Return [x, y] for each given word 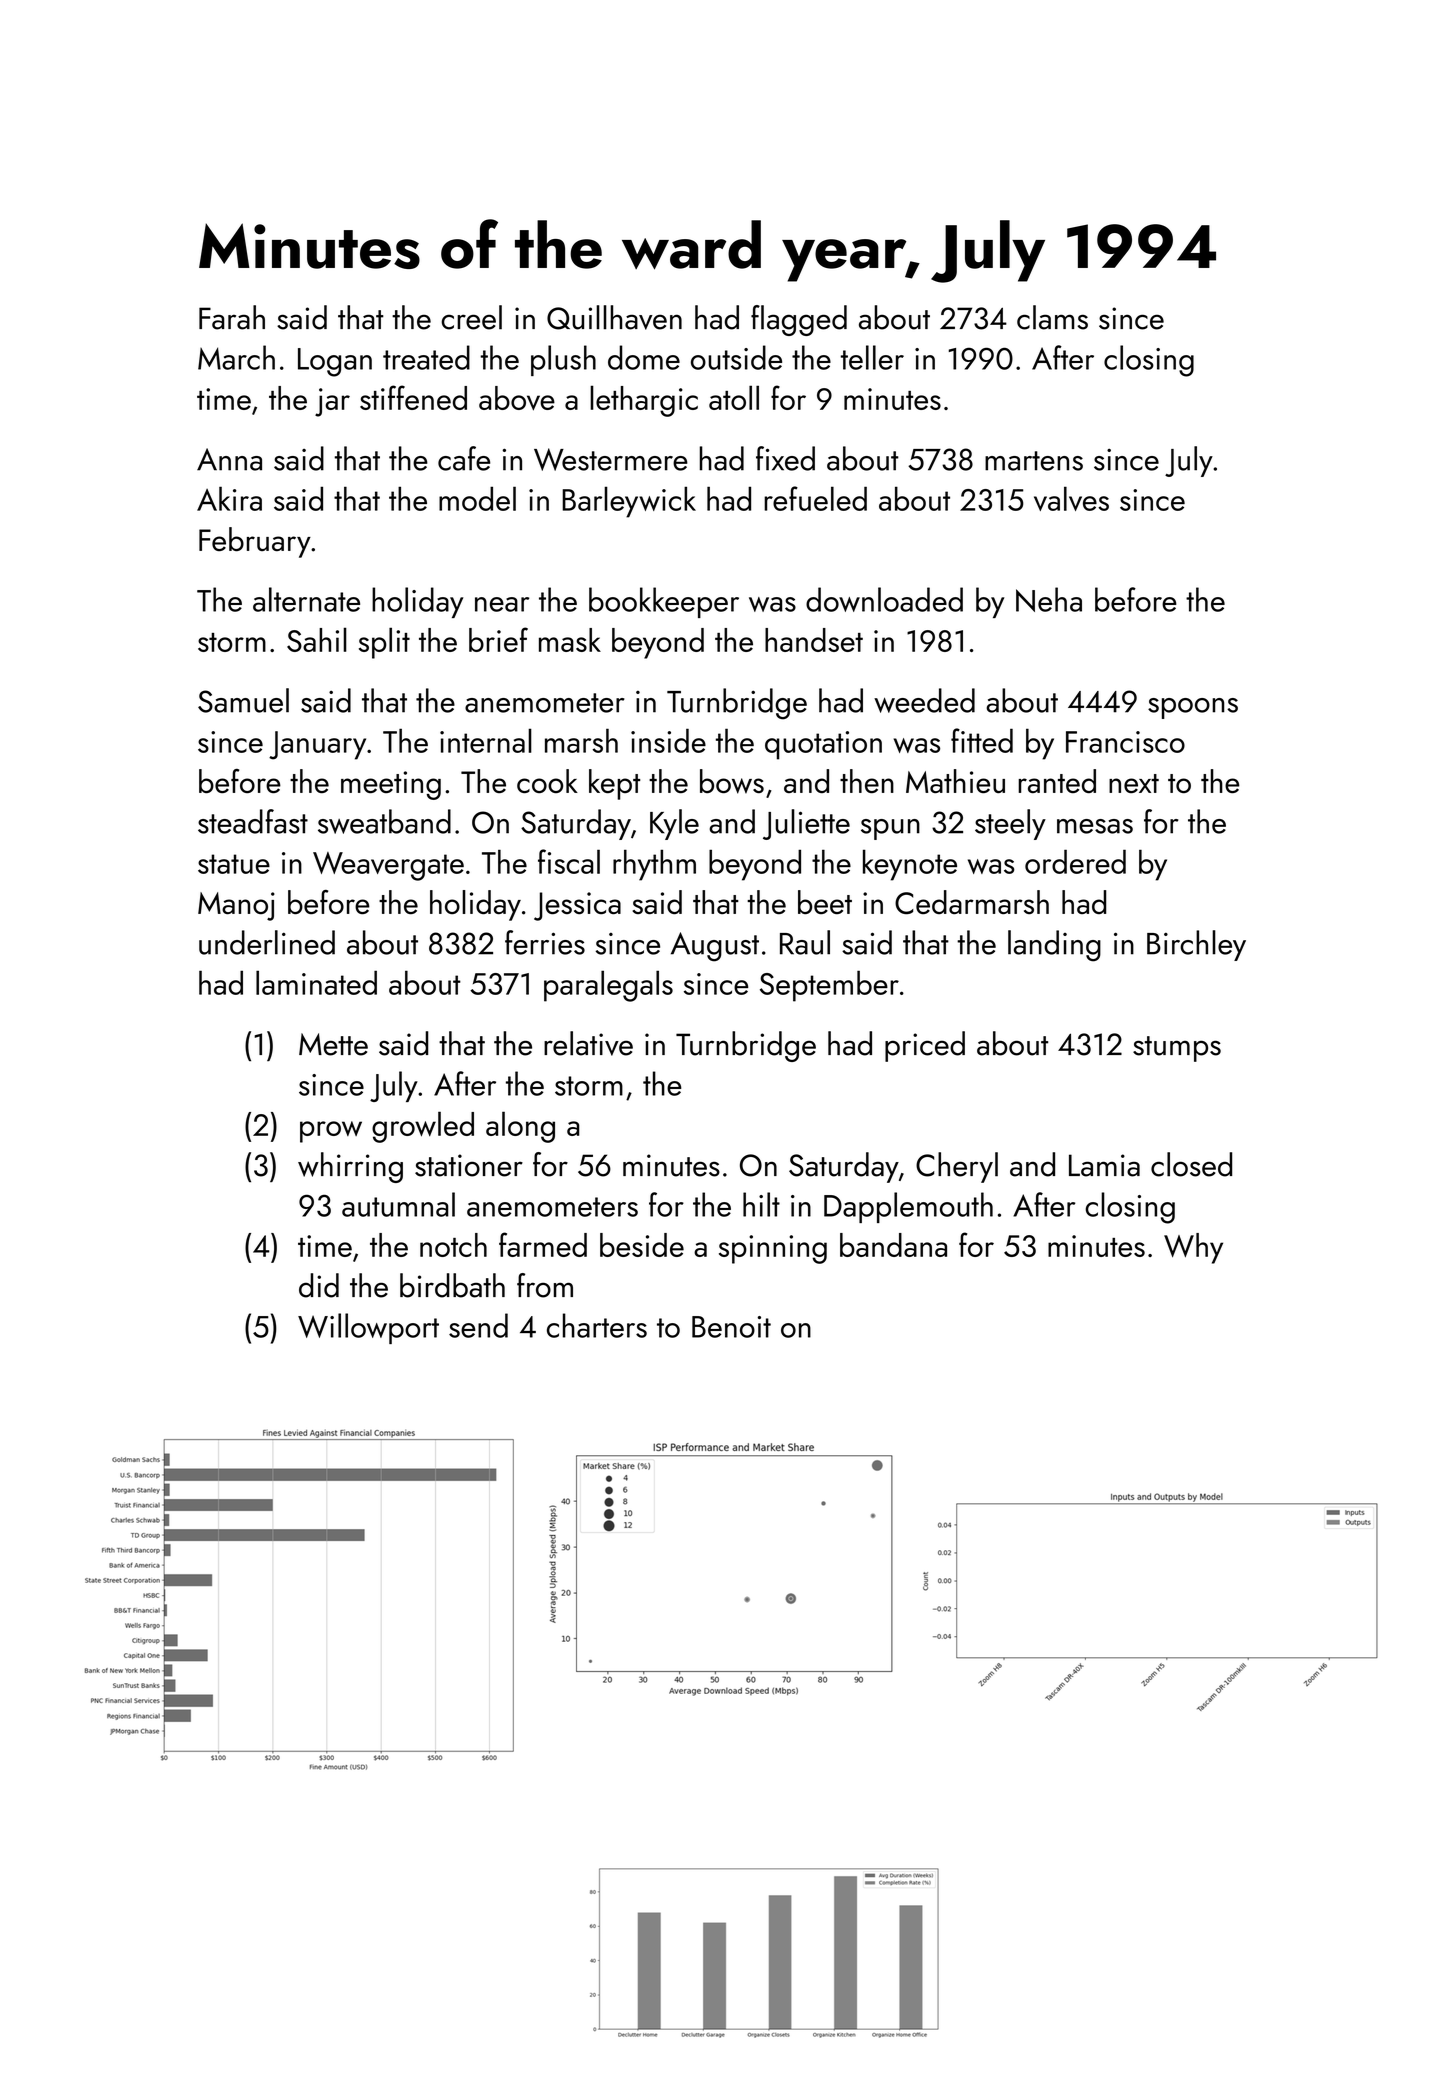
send [478, 1325]
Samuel [243, 700]
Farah [232, 317]
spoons [1193, 708]
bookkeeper [664, 602]
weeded [924, 700]
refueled [815, 498]
